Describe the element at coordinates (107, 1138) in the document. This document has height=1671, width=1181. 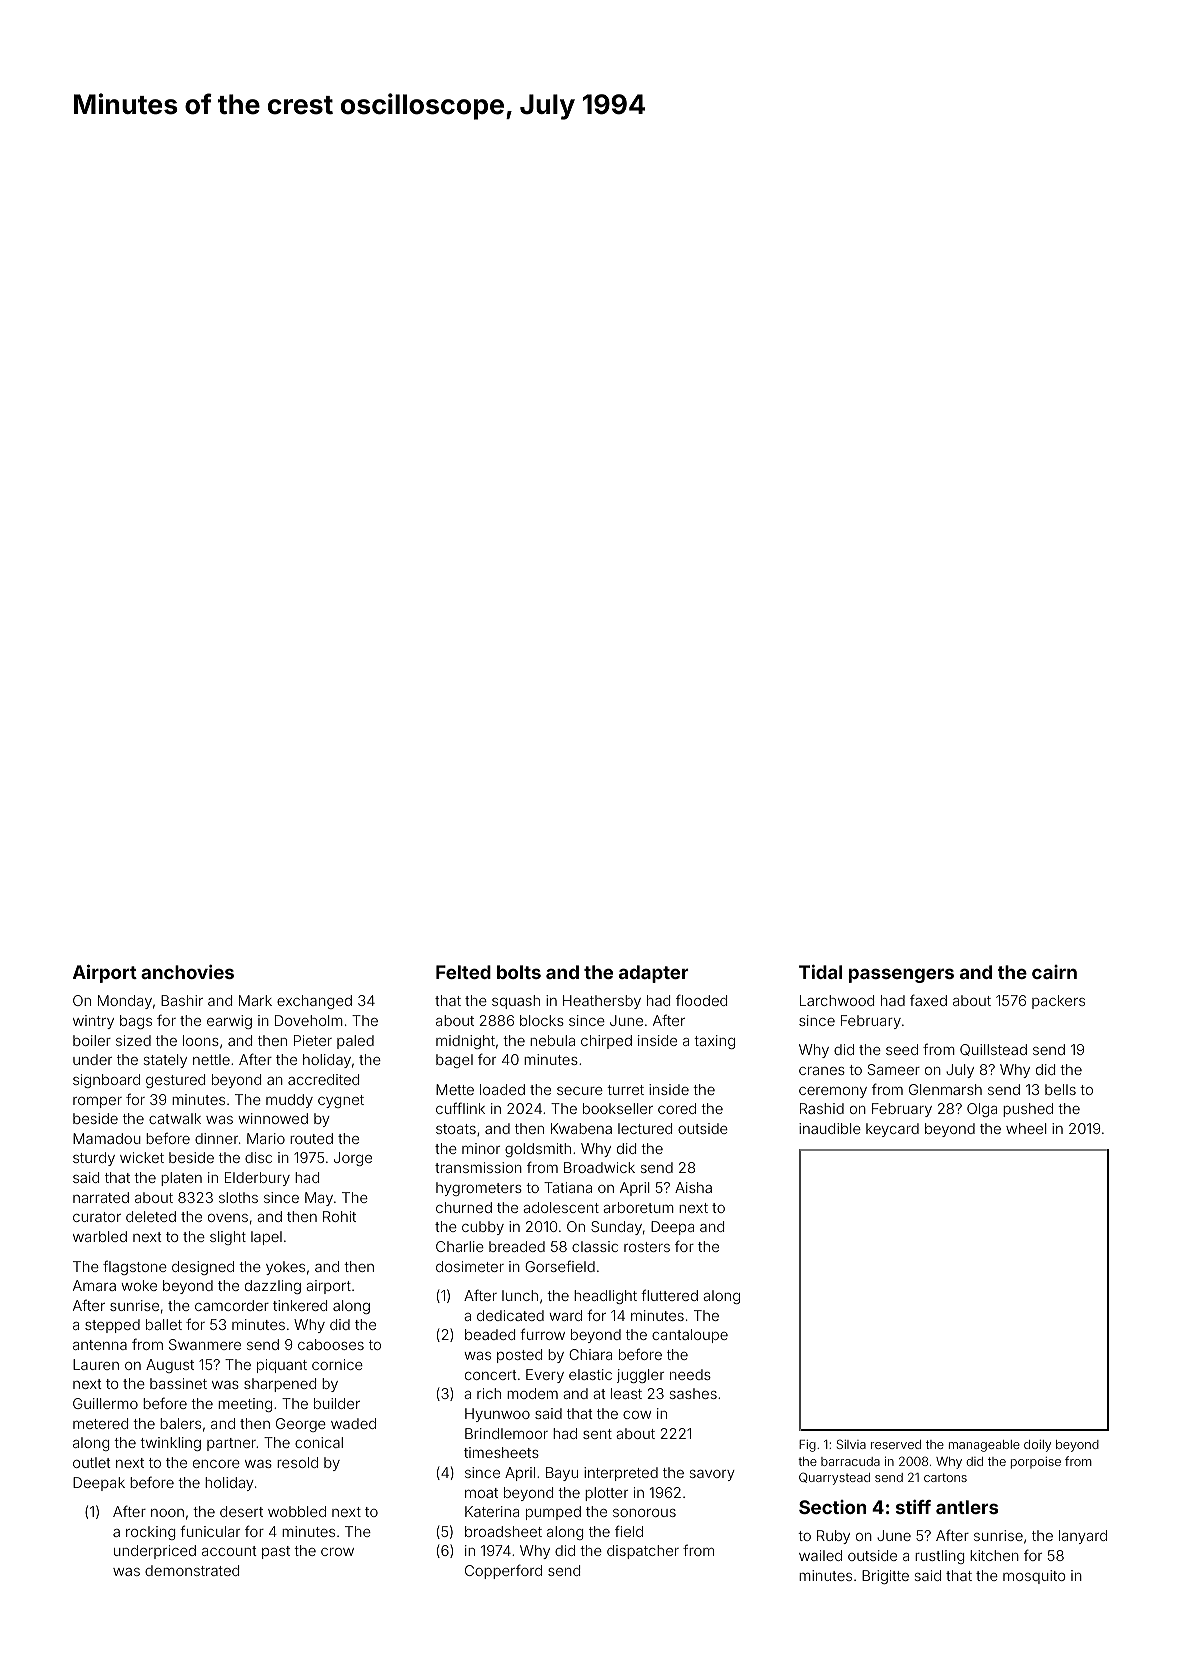
I see `Mamadou` at that location.
